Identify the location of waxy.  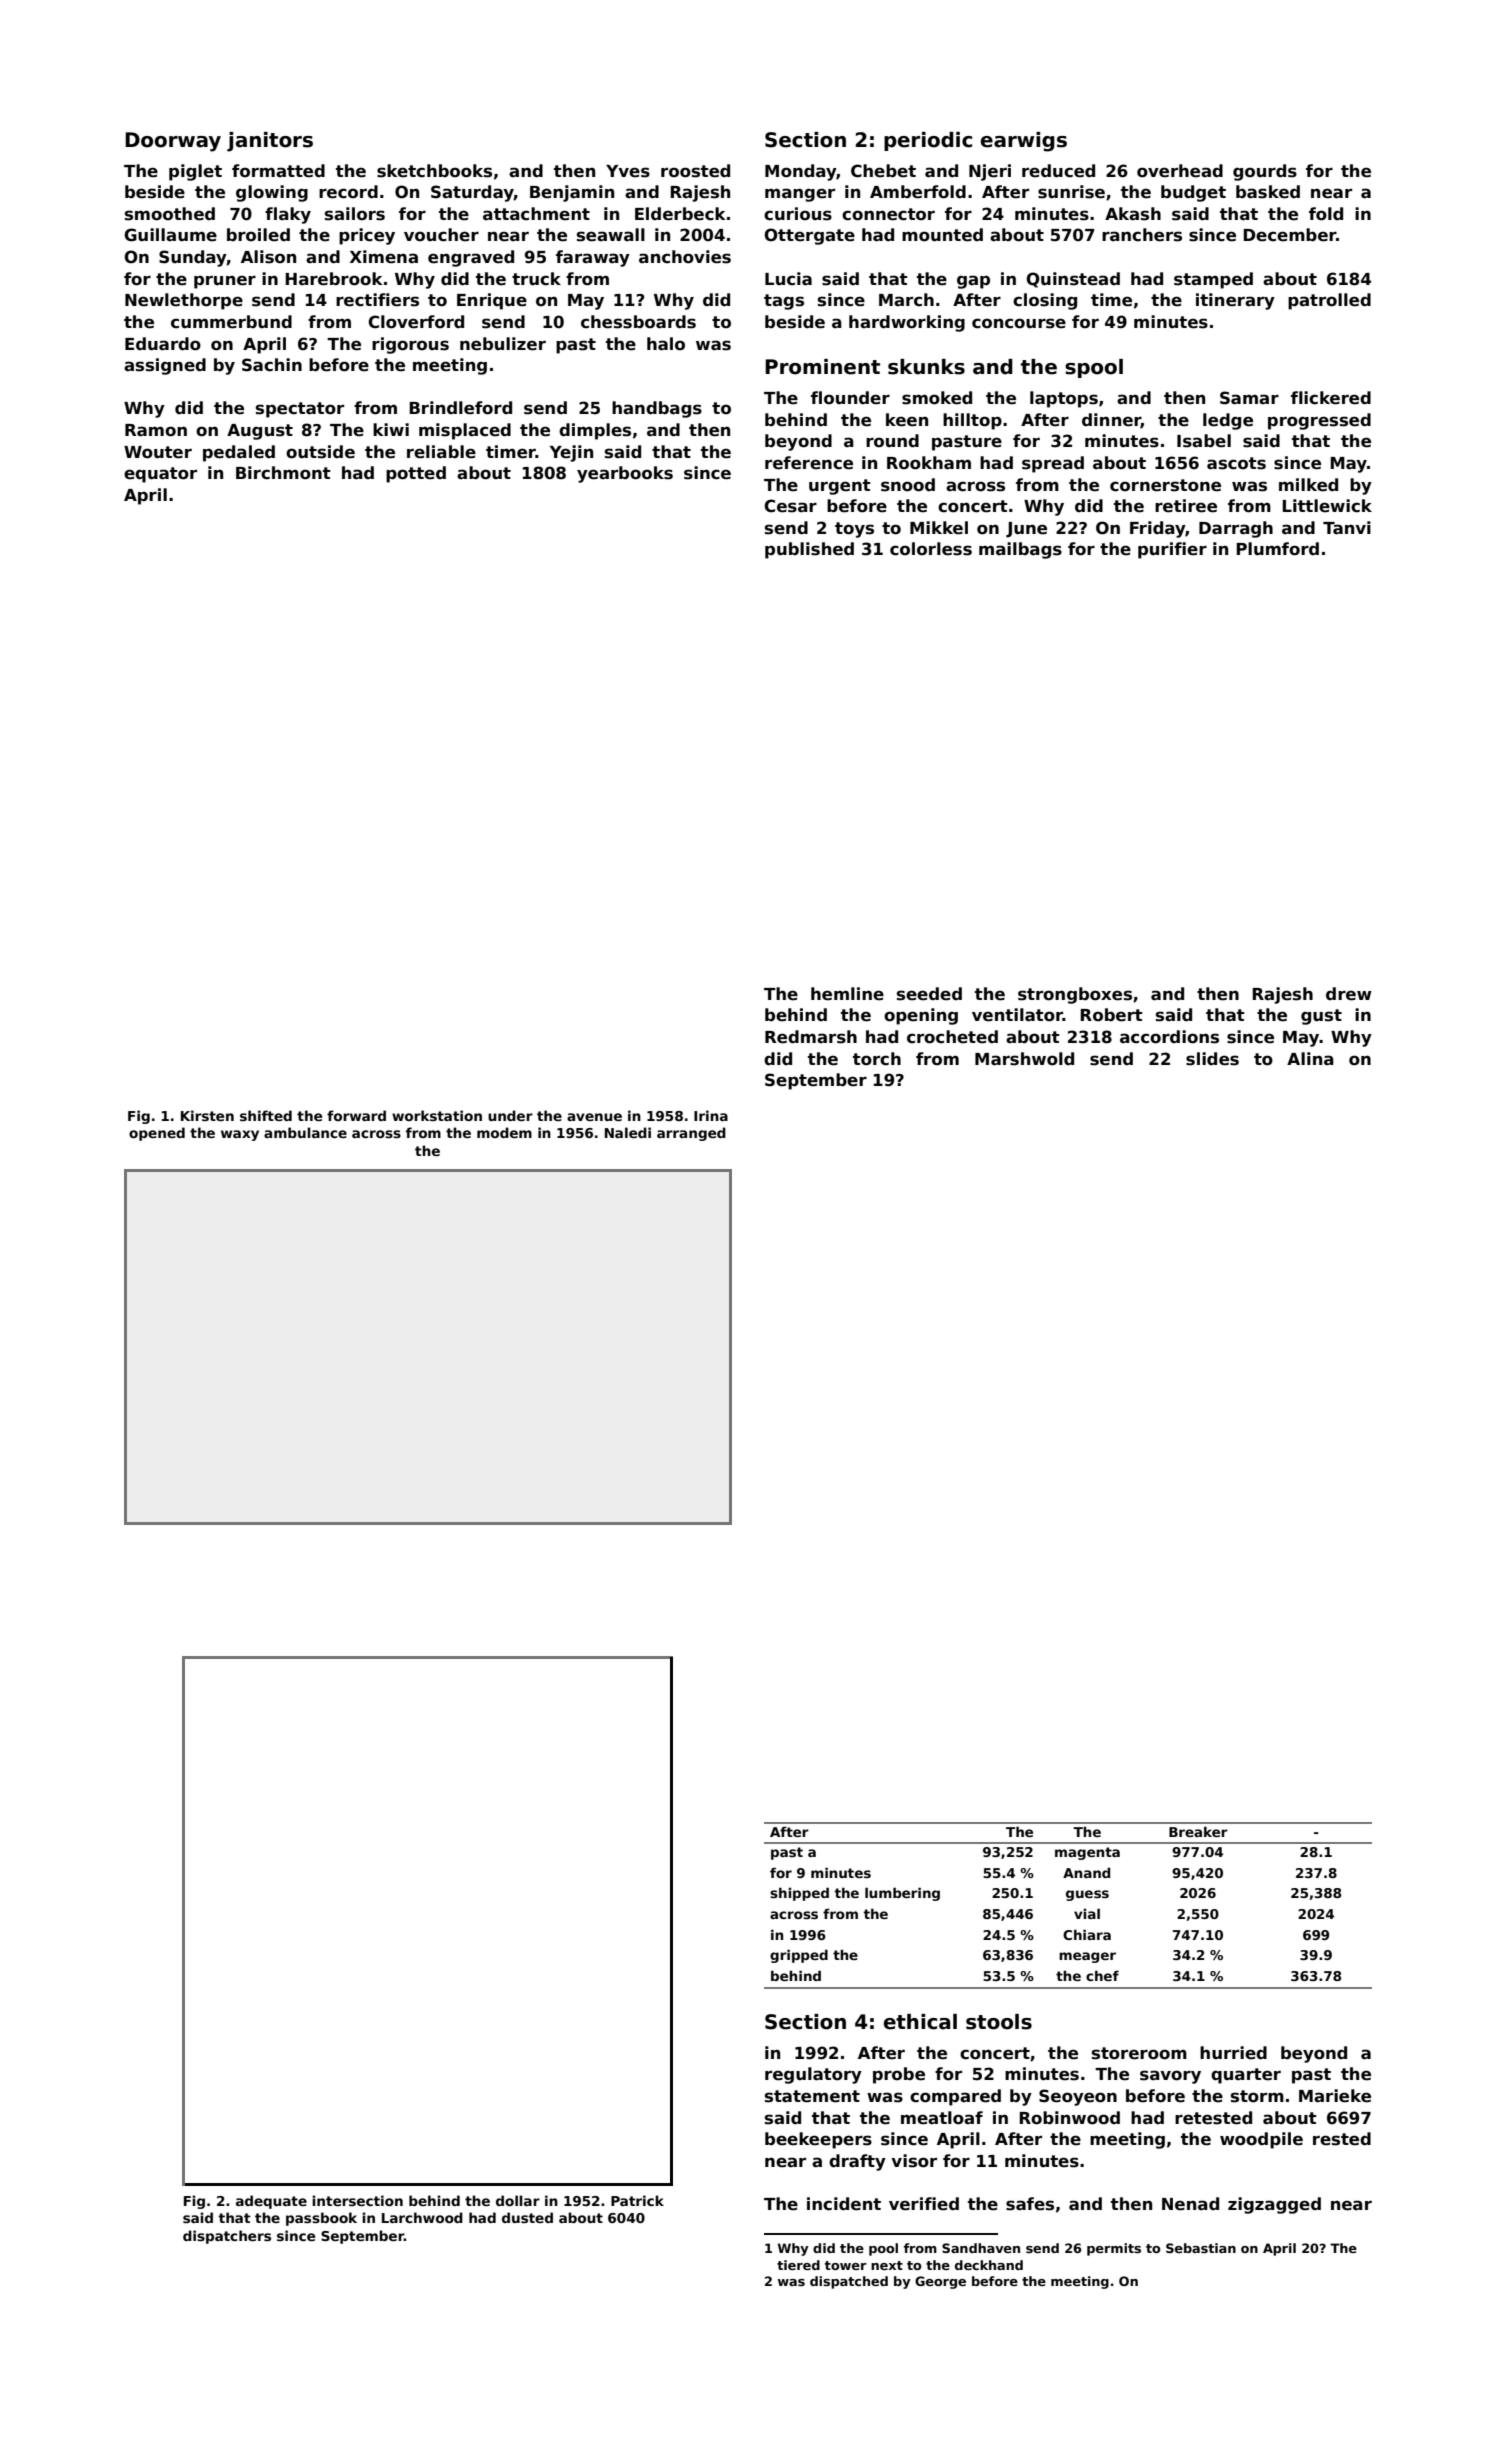
(240, 1135).
